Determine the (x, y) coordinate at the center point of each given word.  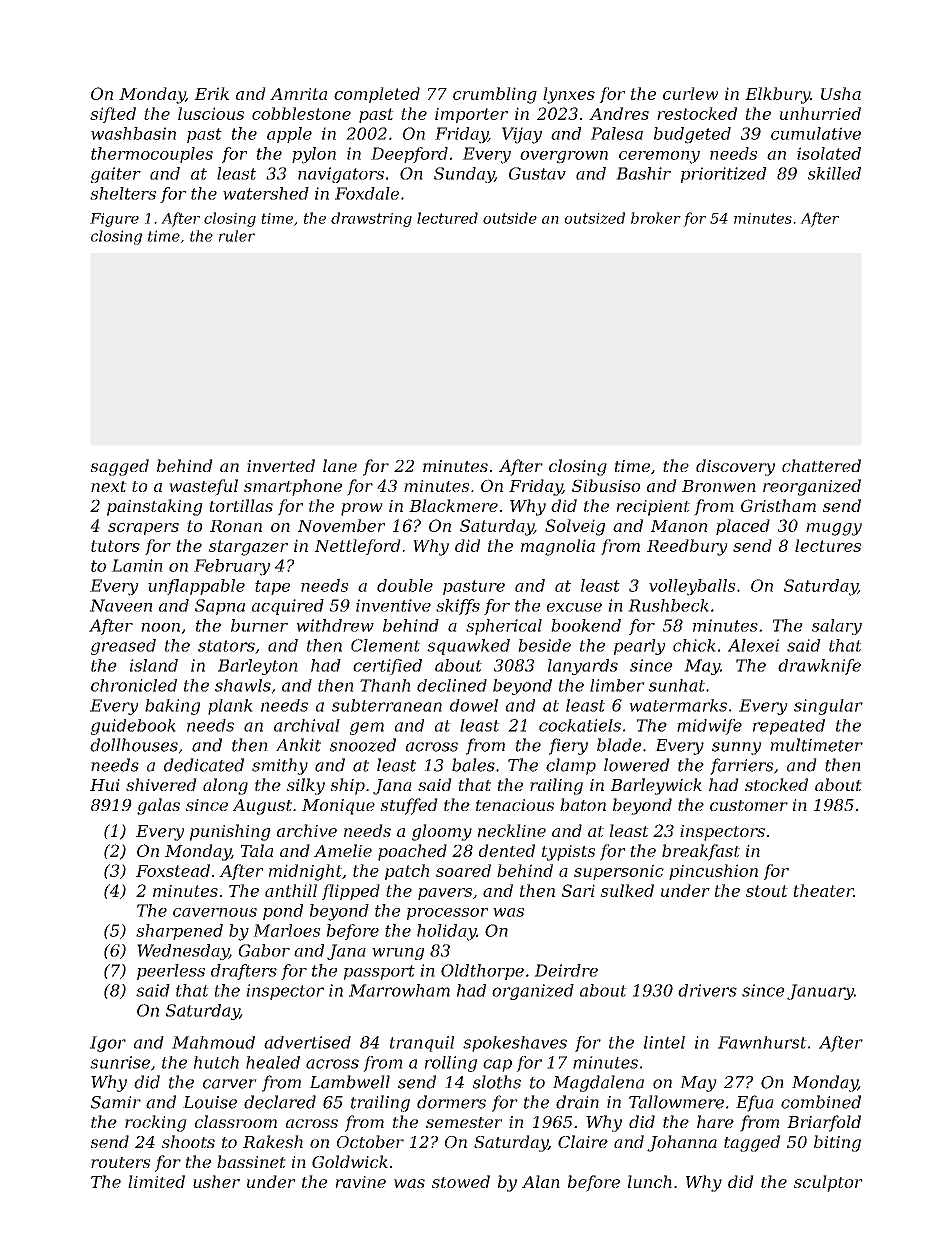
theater (823, 890)
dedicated (204, 765)
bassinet (251, 1161)
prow (362, 509)
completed (377, 95)
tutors (115, 546)
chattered (821, 465)
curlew (690, 93)
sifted (113, 115)
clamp (571, 766)
